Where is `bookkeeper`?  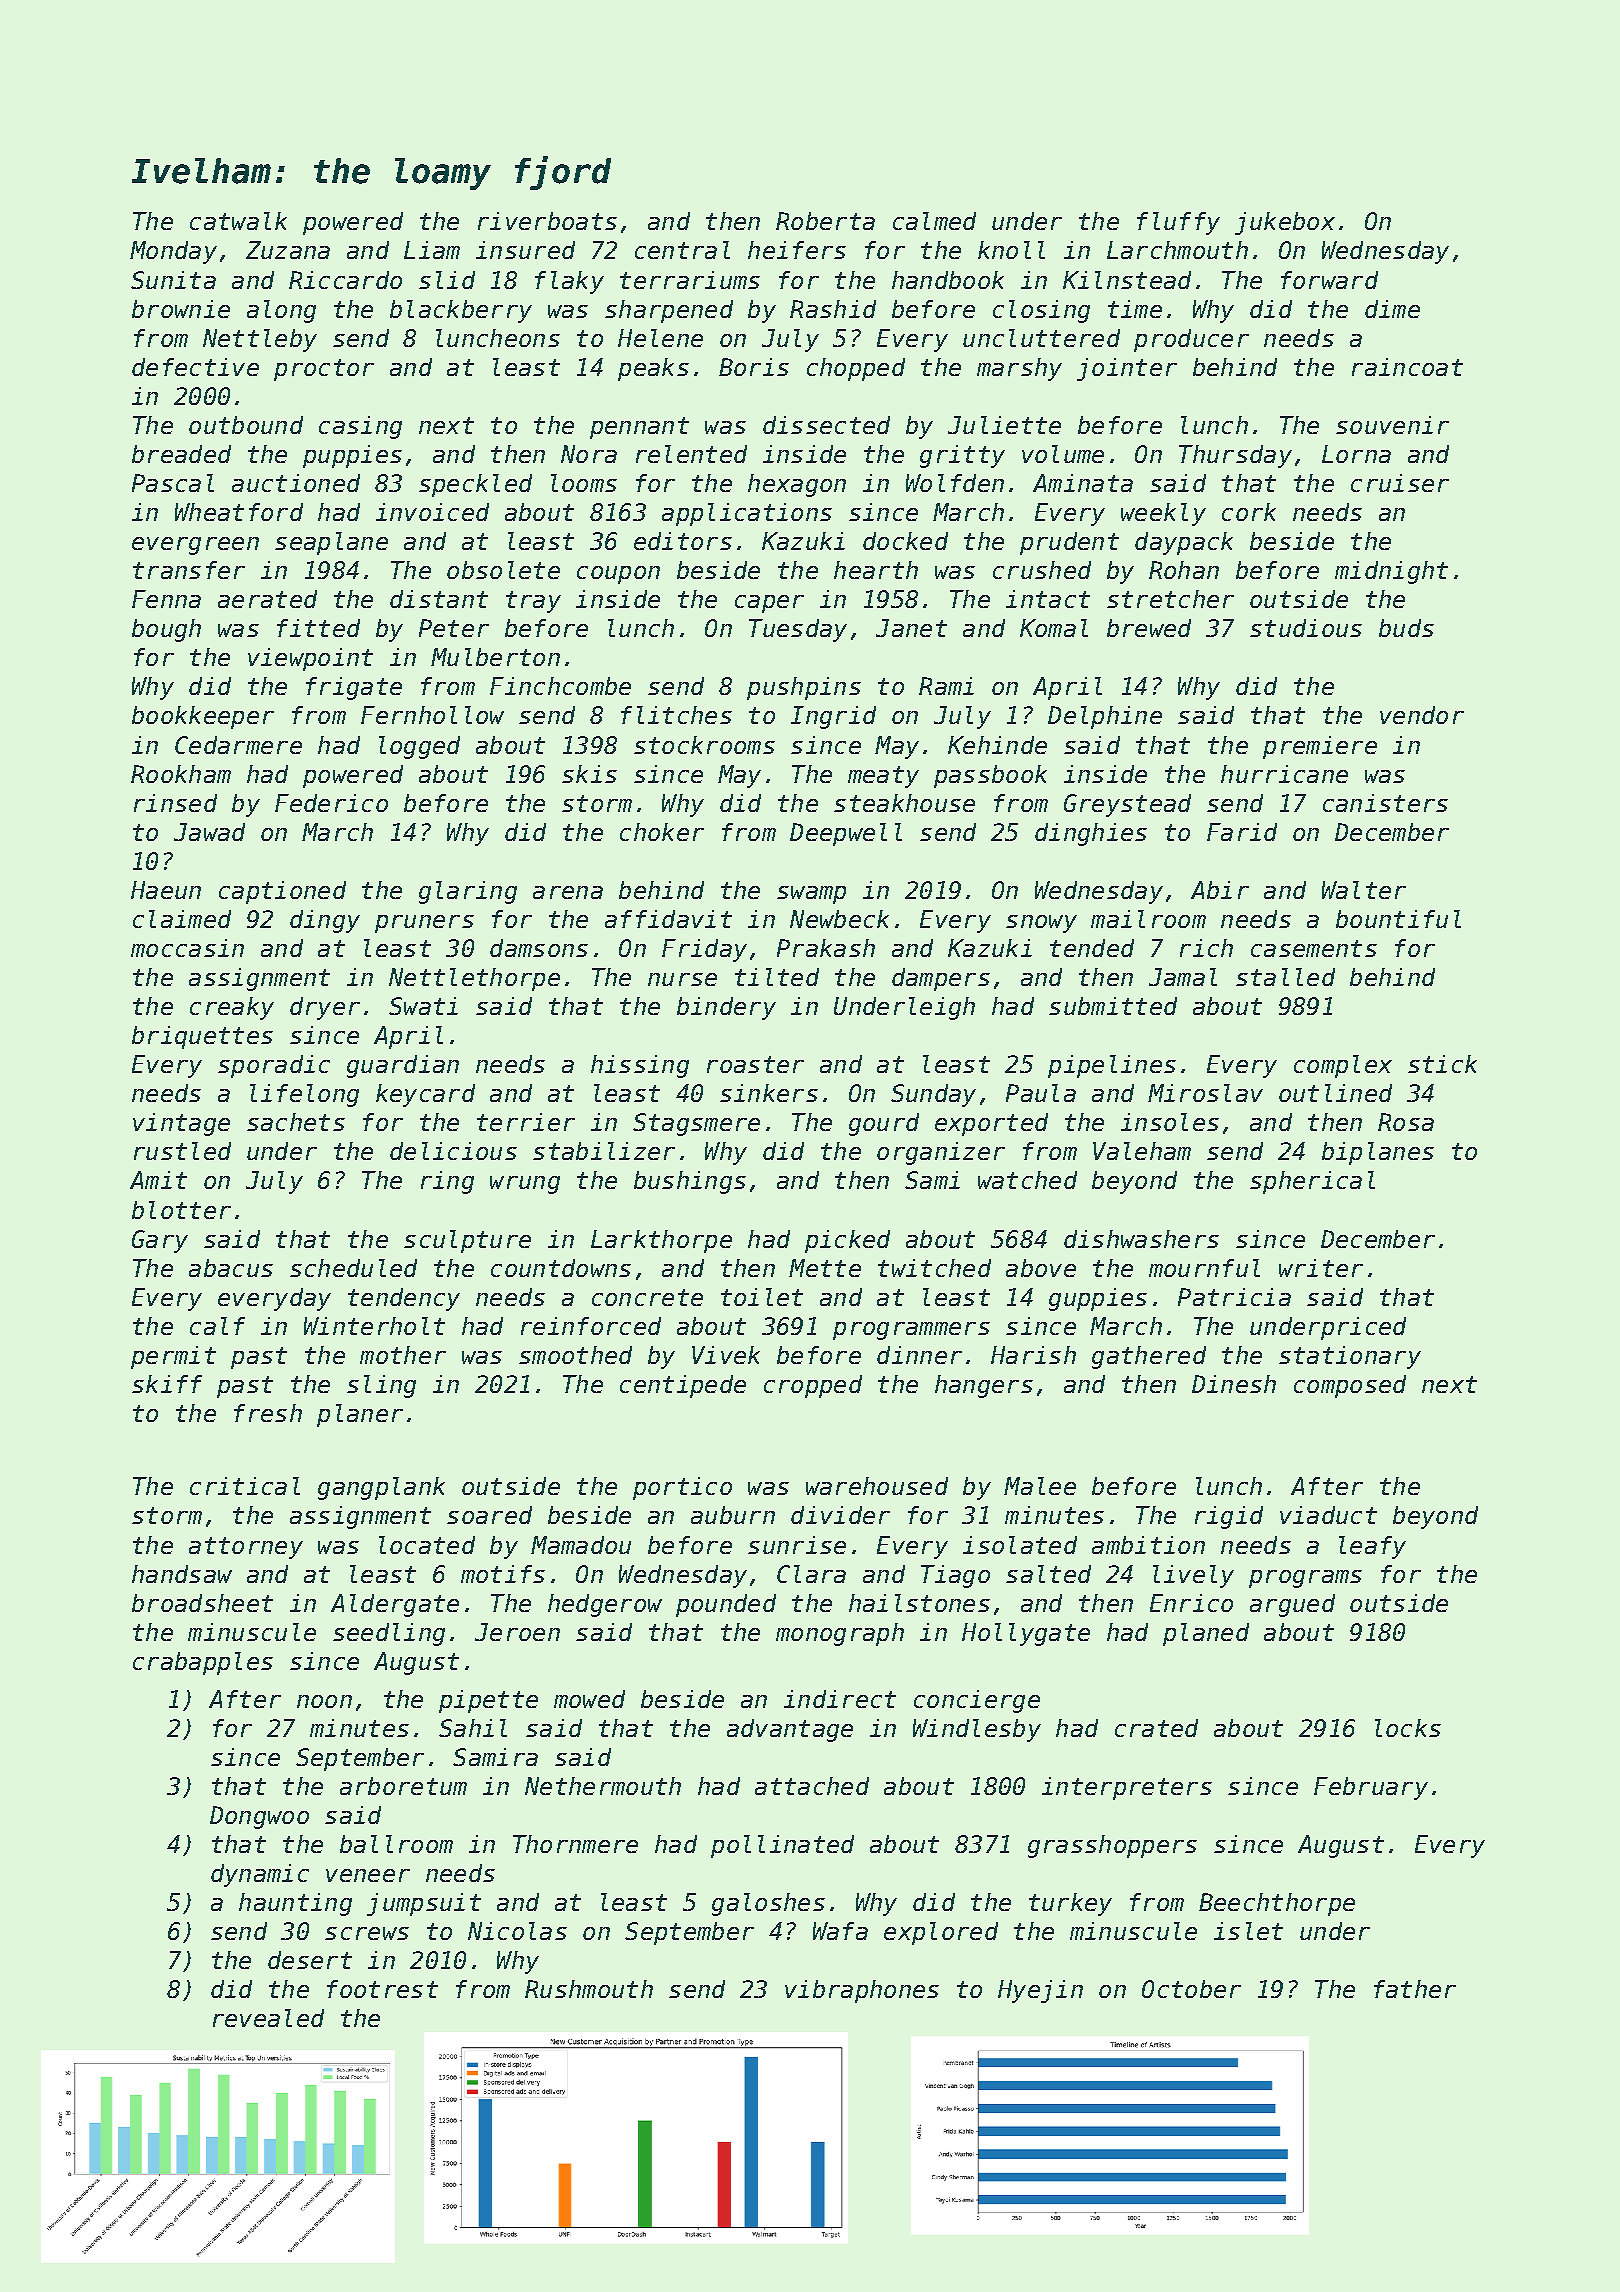 bookkeeper is located at coordinates (203, 717).
